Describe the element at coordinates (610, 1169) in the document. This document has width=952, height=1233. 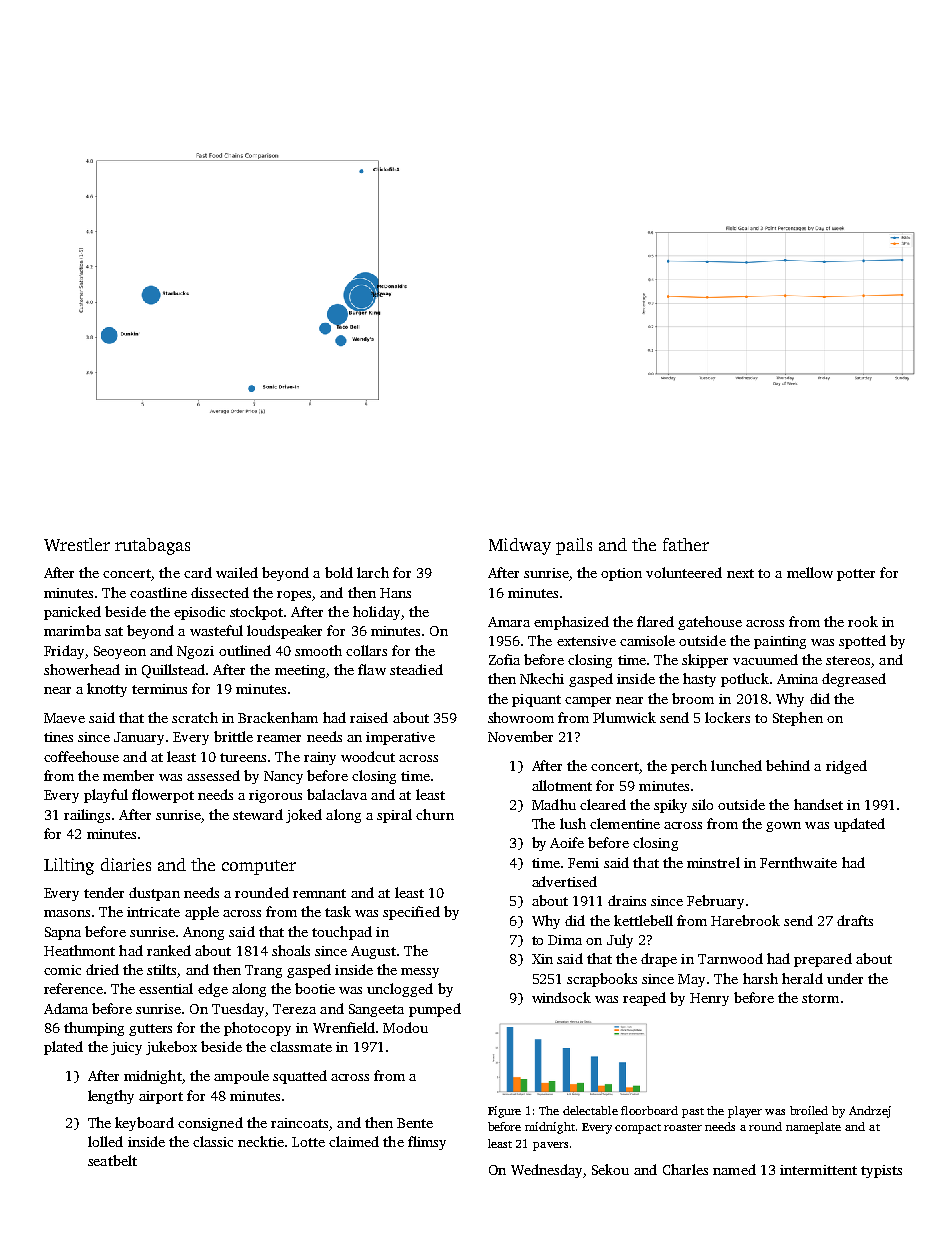
I see `Sekou` at that location.
